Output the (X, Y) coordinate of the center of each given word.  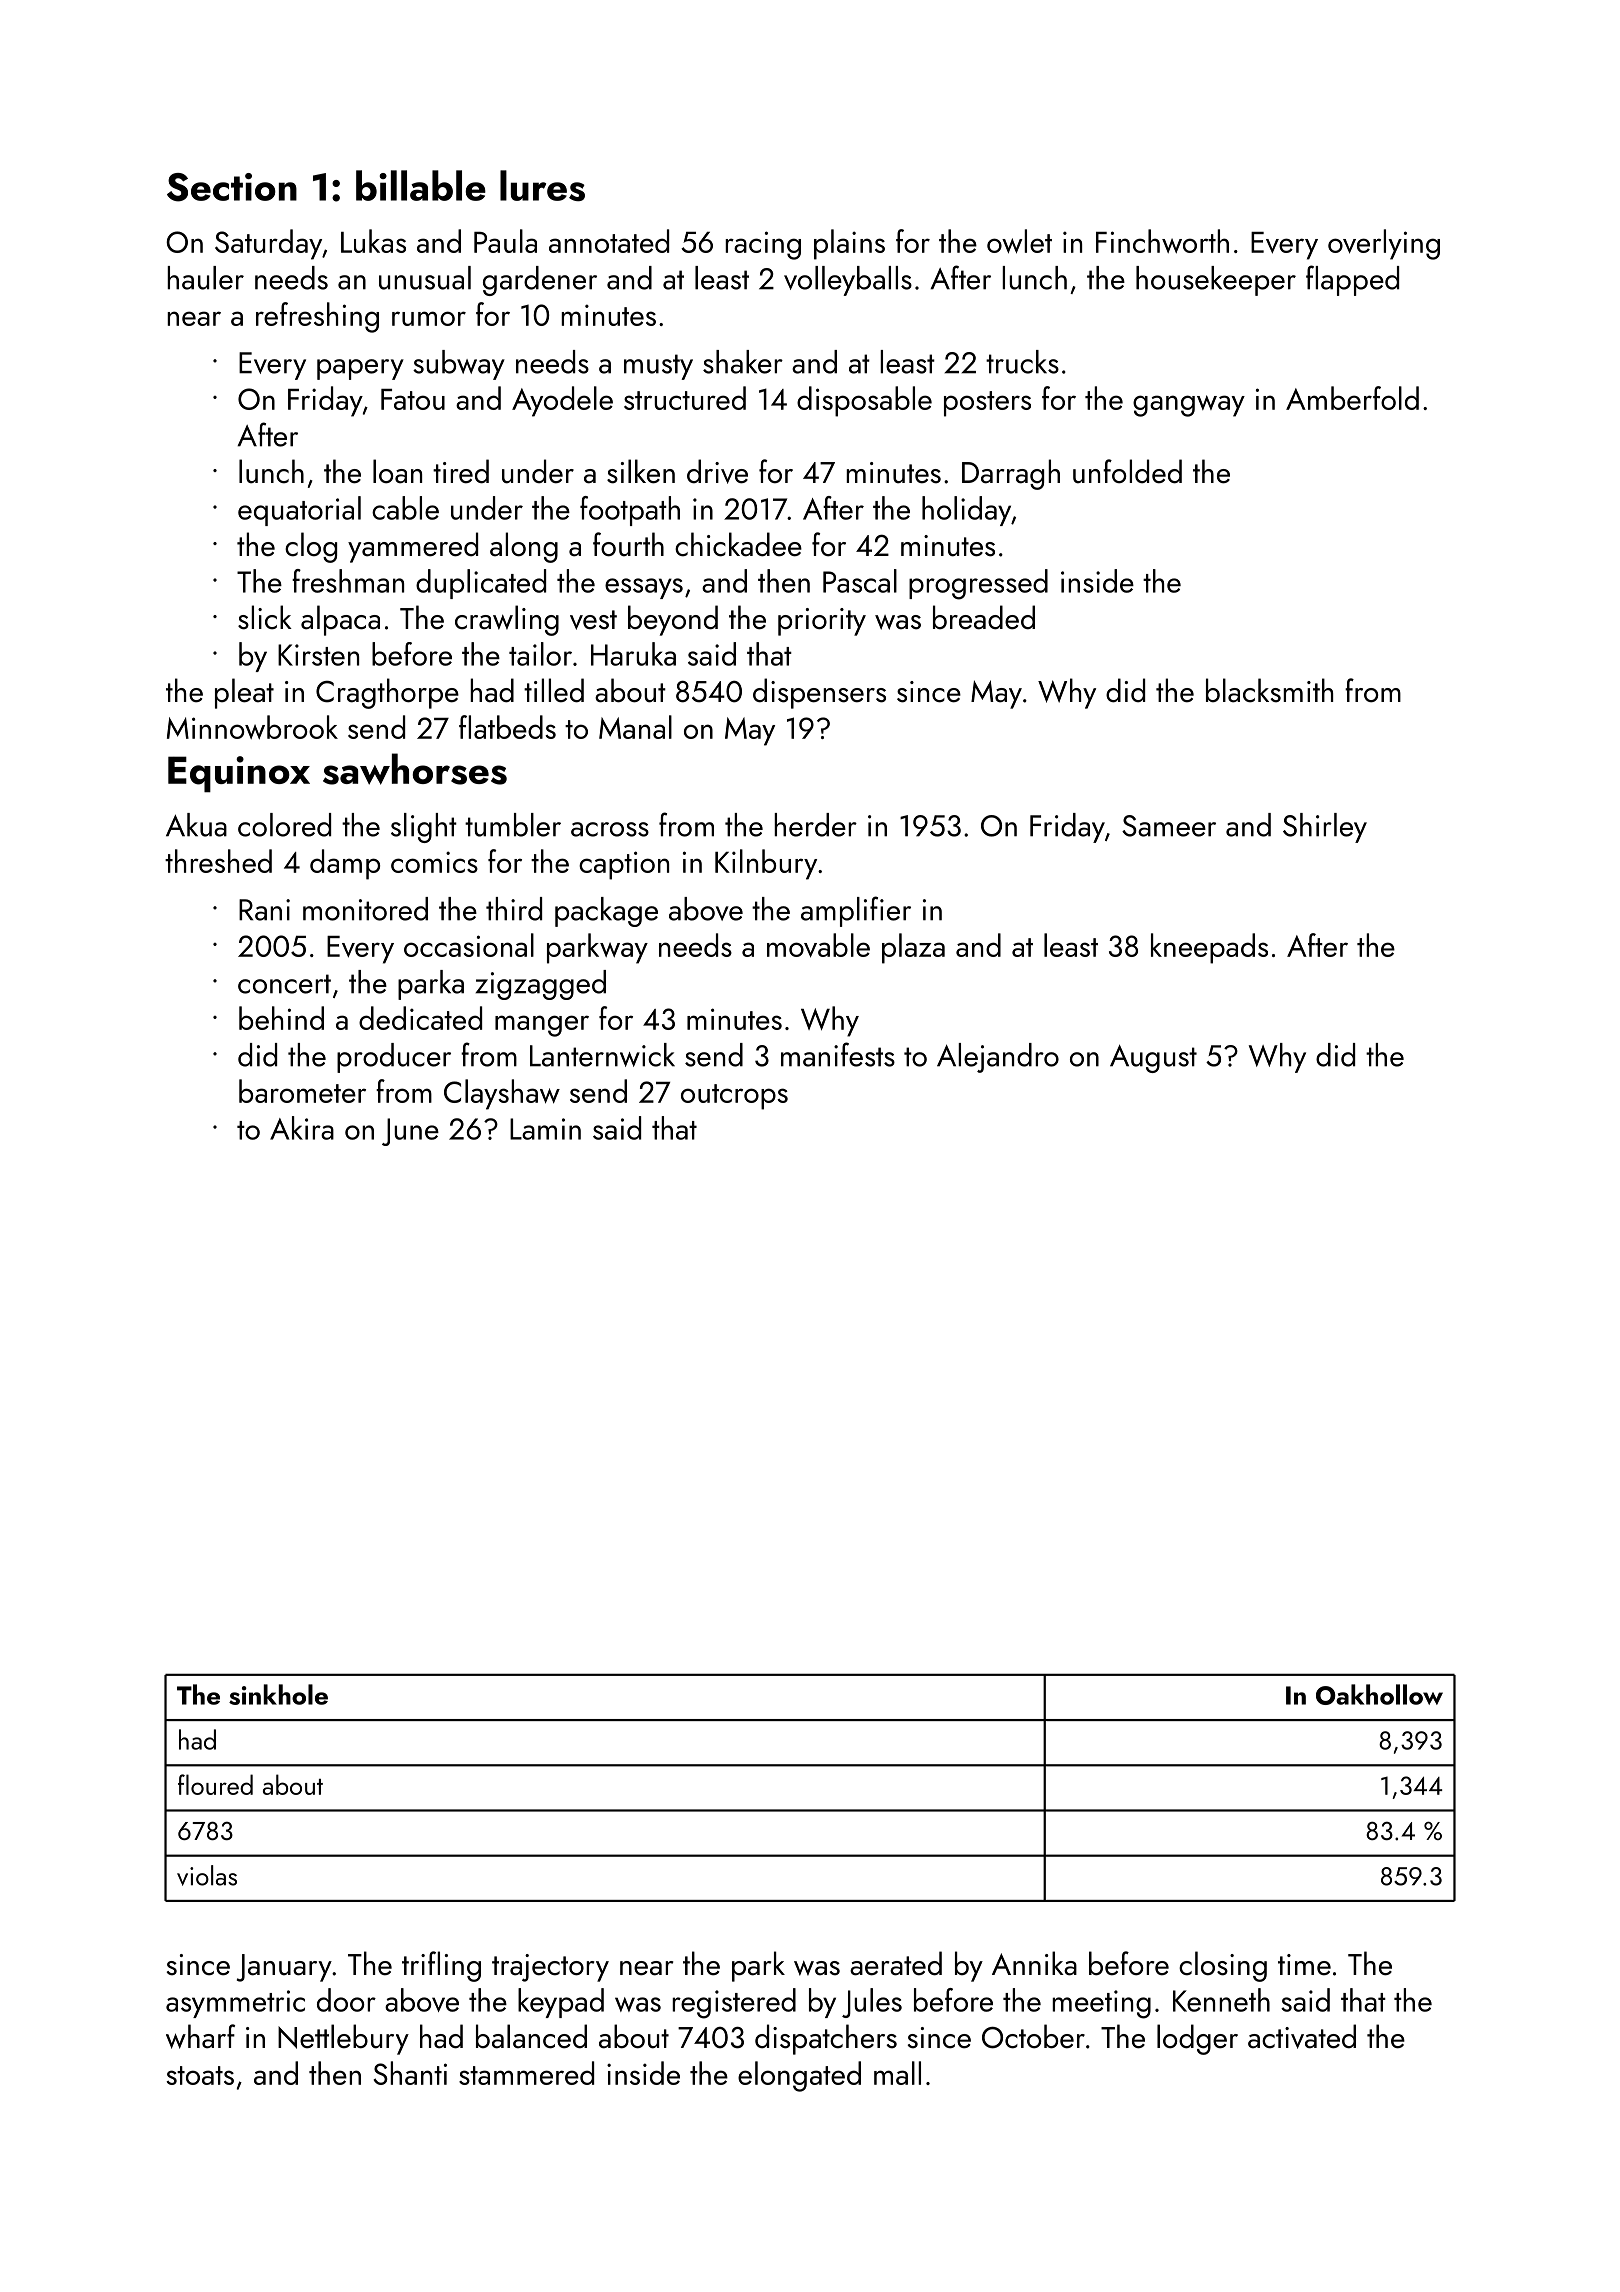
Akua (196, 825)
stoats (200, 2075)
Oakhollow (1379, 1694)
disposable (864, 401)
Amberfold (1352, 398)
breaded (984, 617)
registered (734, 2003)
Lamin (545, 1129)
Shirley (1325, 828)
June (410, 1132)
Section (232, 187)
